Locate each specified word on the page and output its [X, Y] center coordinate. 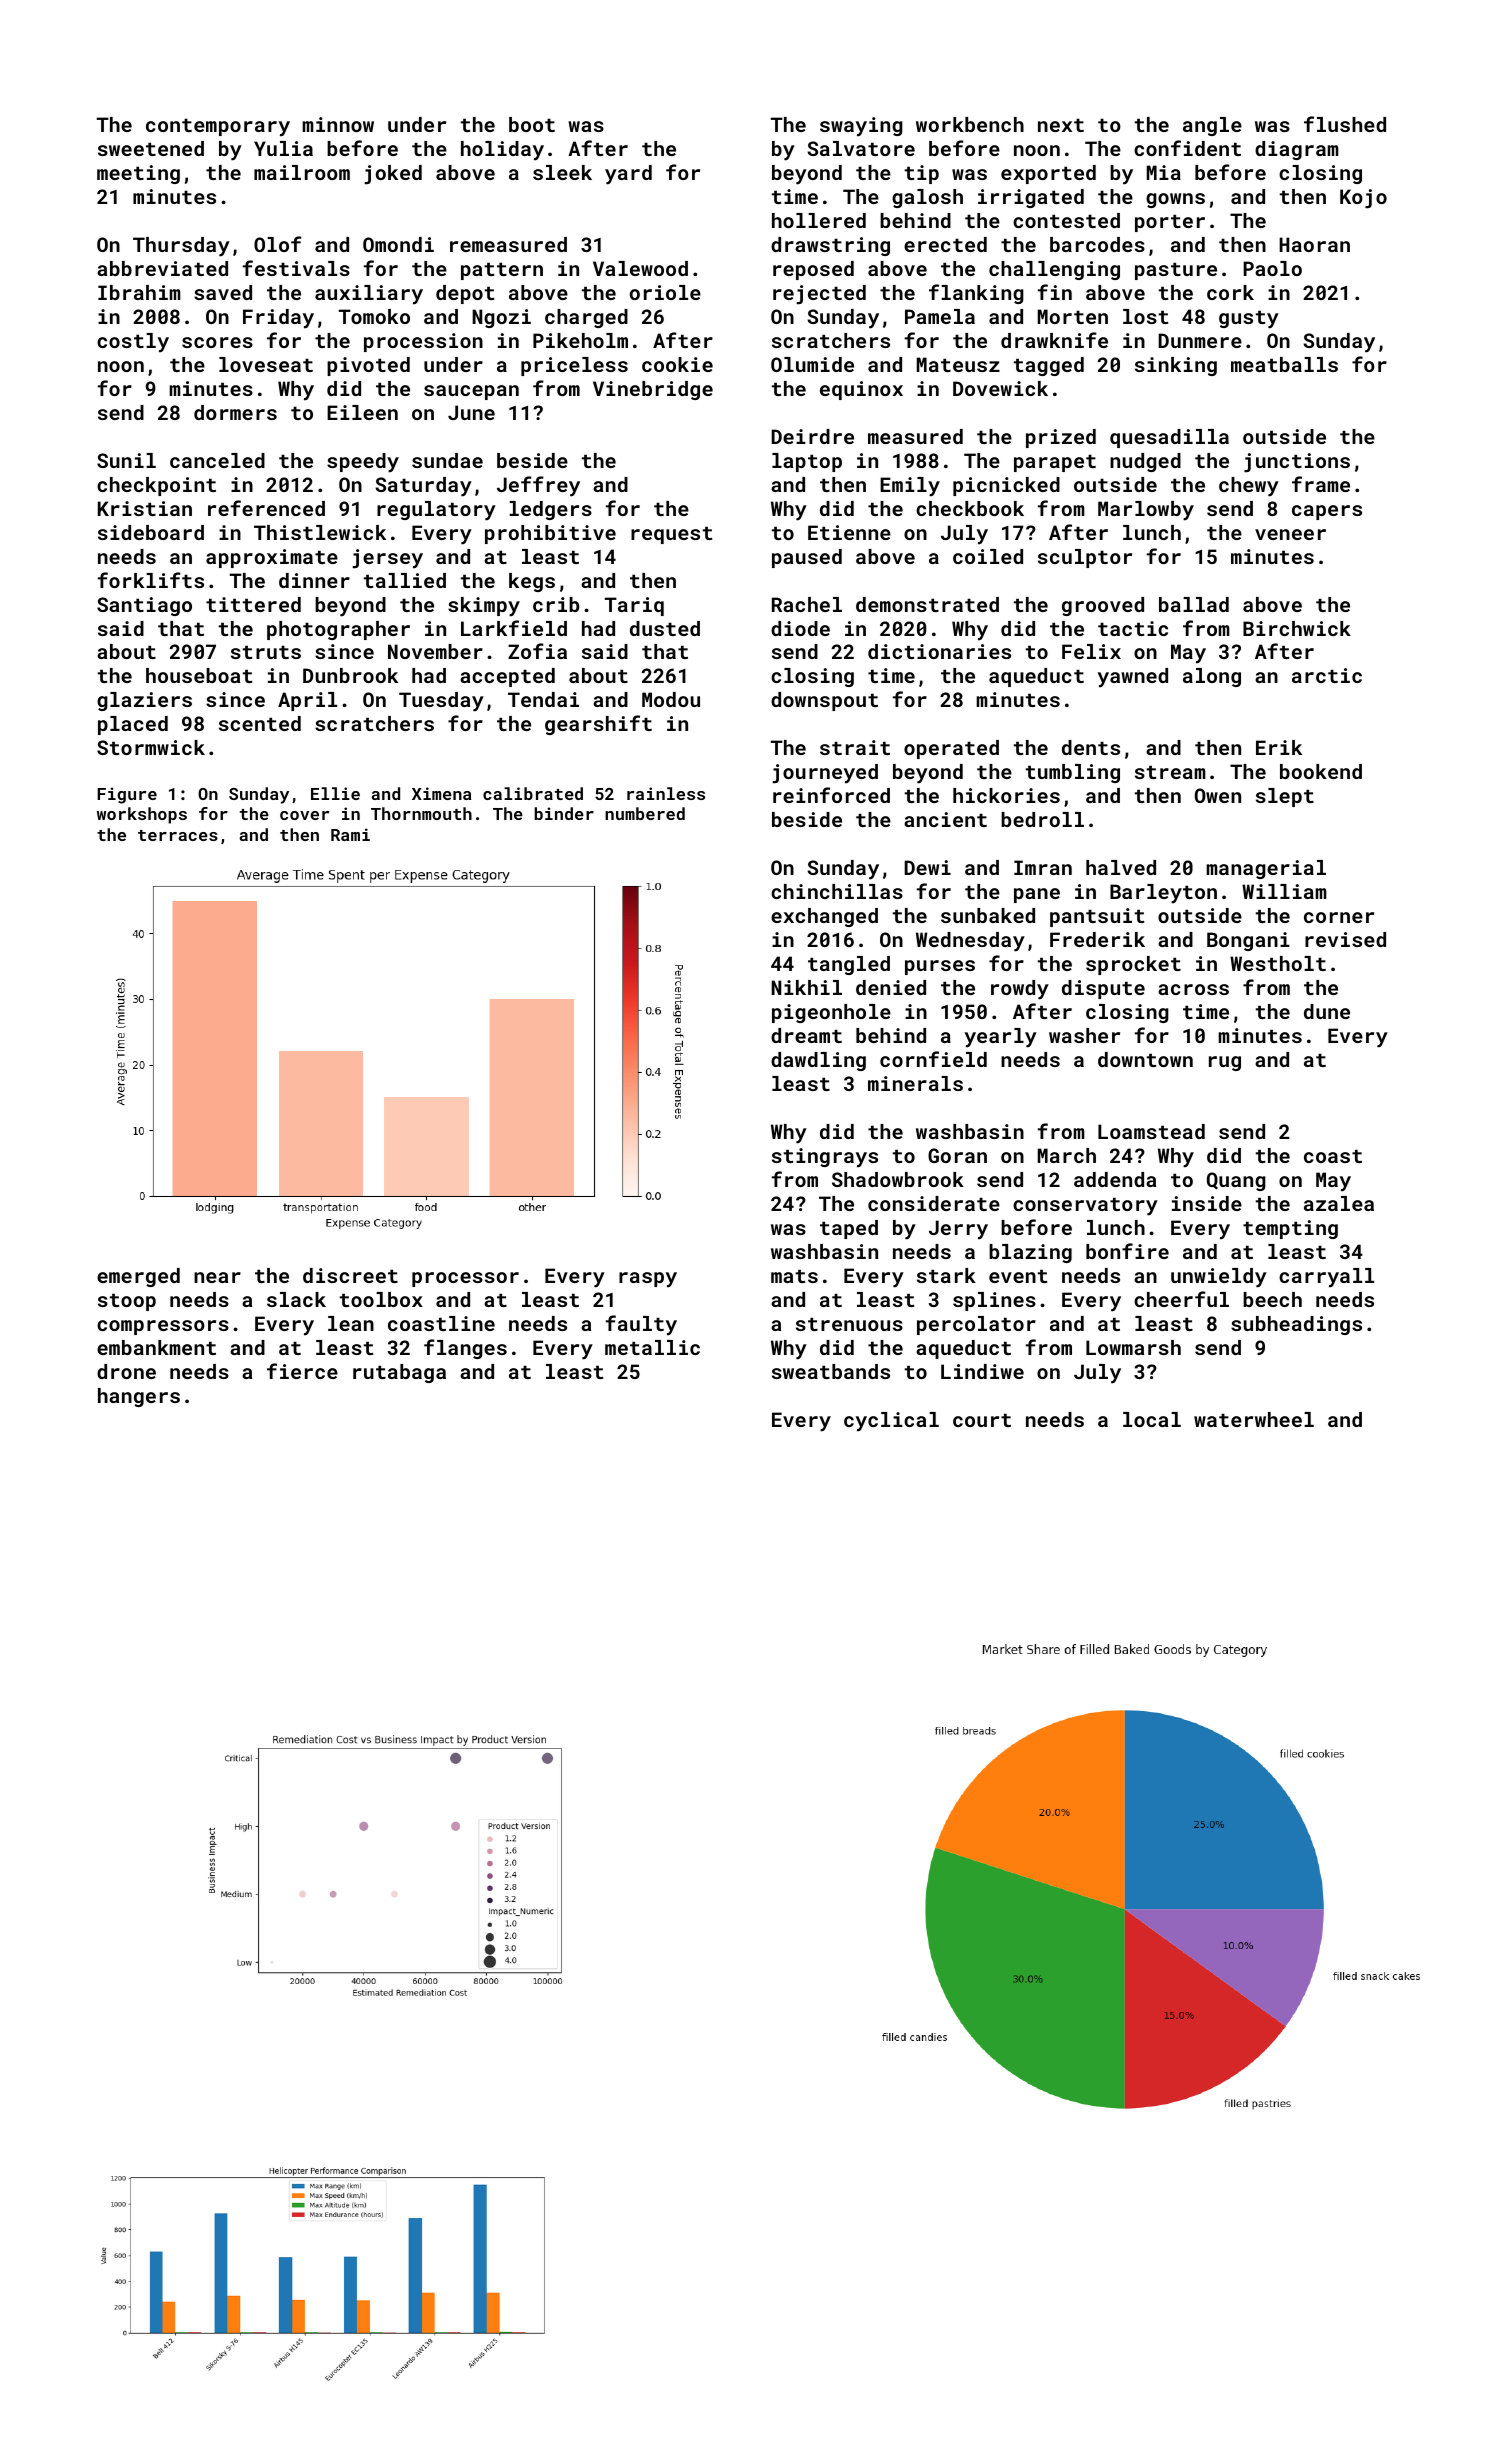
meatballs [1284, 364]
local [1152, 1419]
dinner [314, 580]
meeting [138, 174]
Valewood [640, 268]
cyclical [891, 1422]
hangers [139, 1397]
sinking [1176, 366]
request [671, 535]
